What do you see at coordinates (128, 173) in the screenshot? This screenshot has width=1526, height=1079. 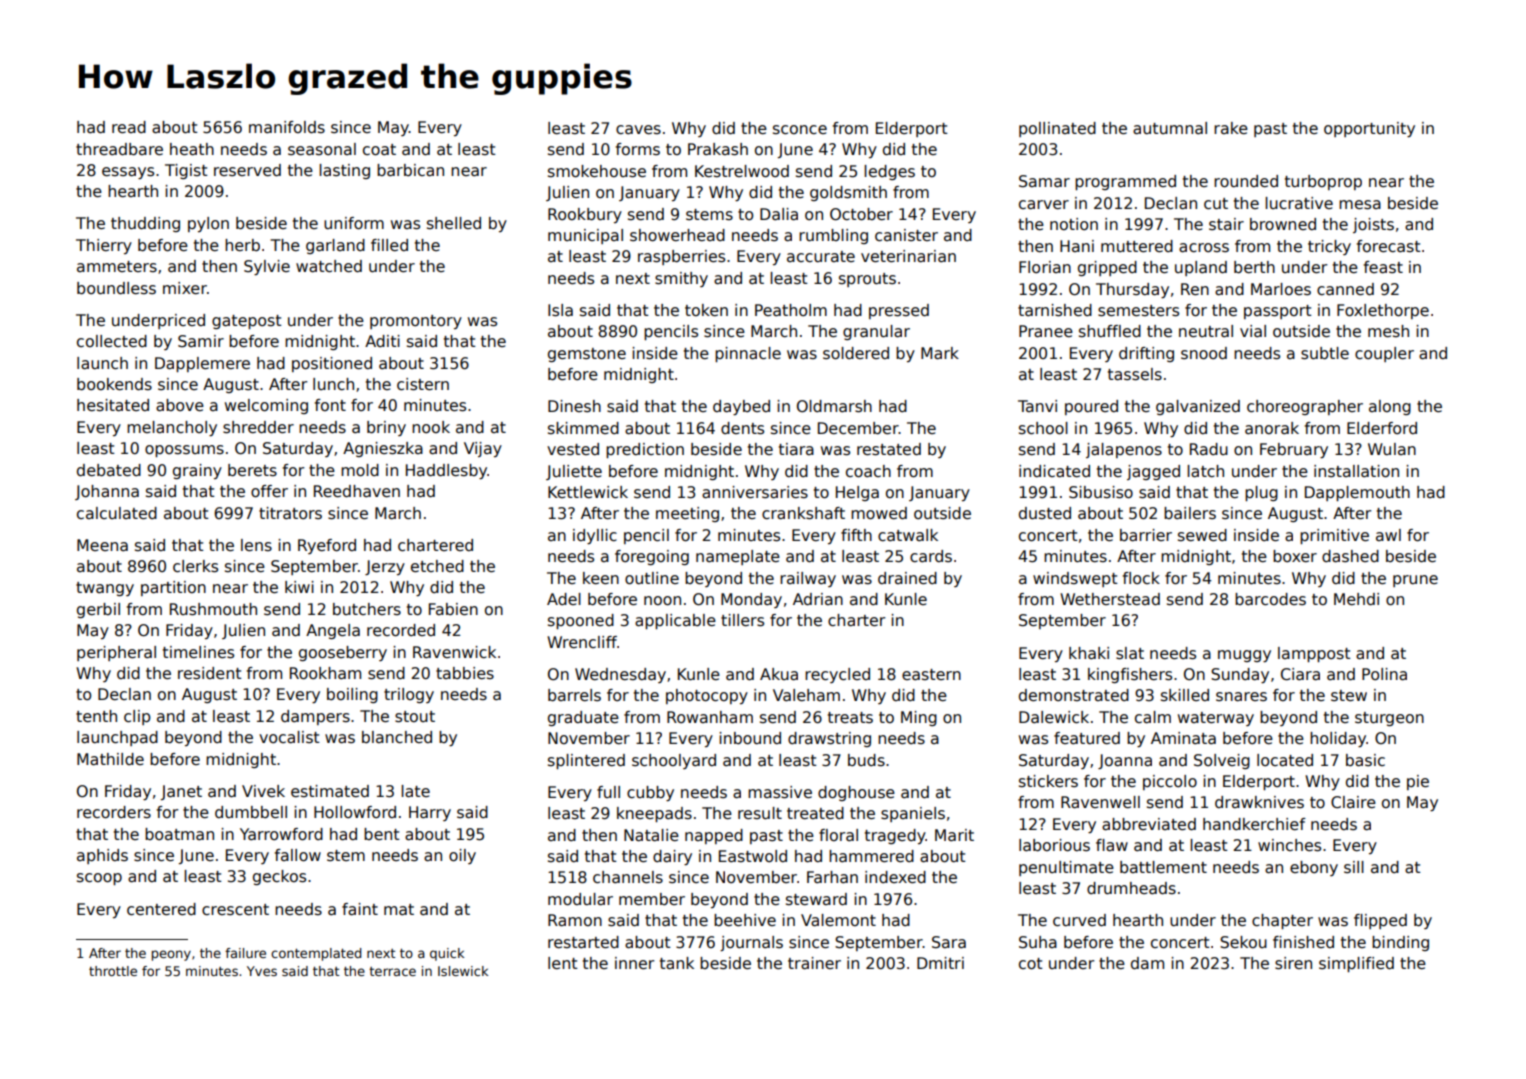 I see `essays` at bounding box center [128, 173].
